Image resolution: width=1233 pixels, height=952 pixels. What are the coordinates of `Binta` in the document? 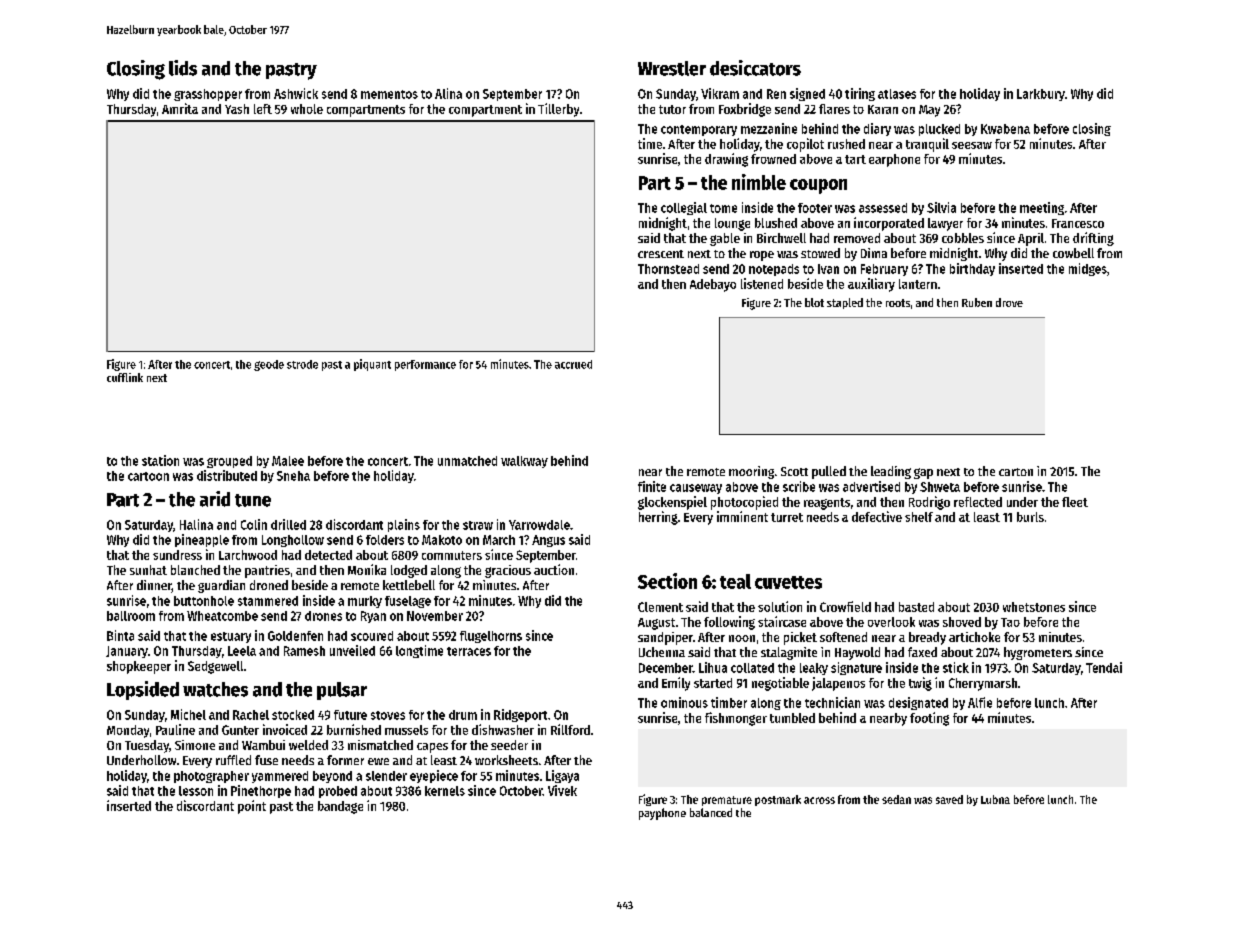 It's located at (120, 635).
